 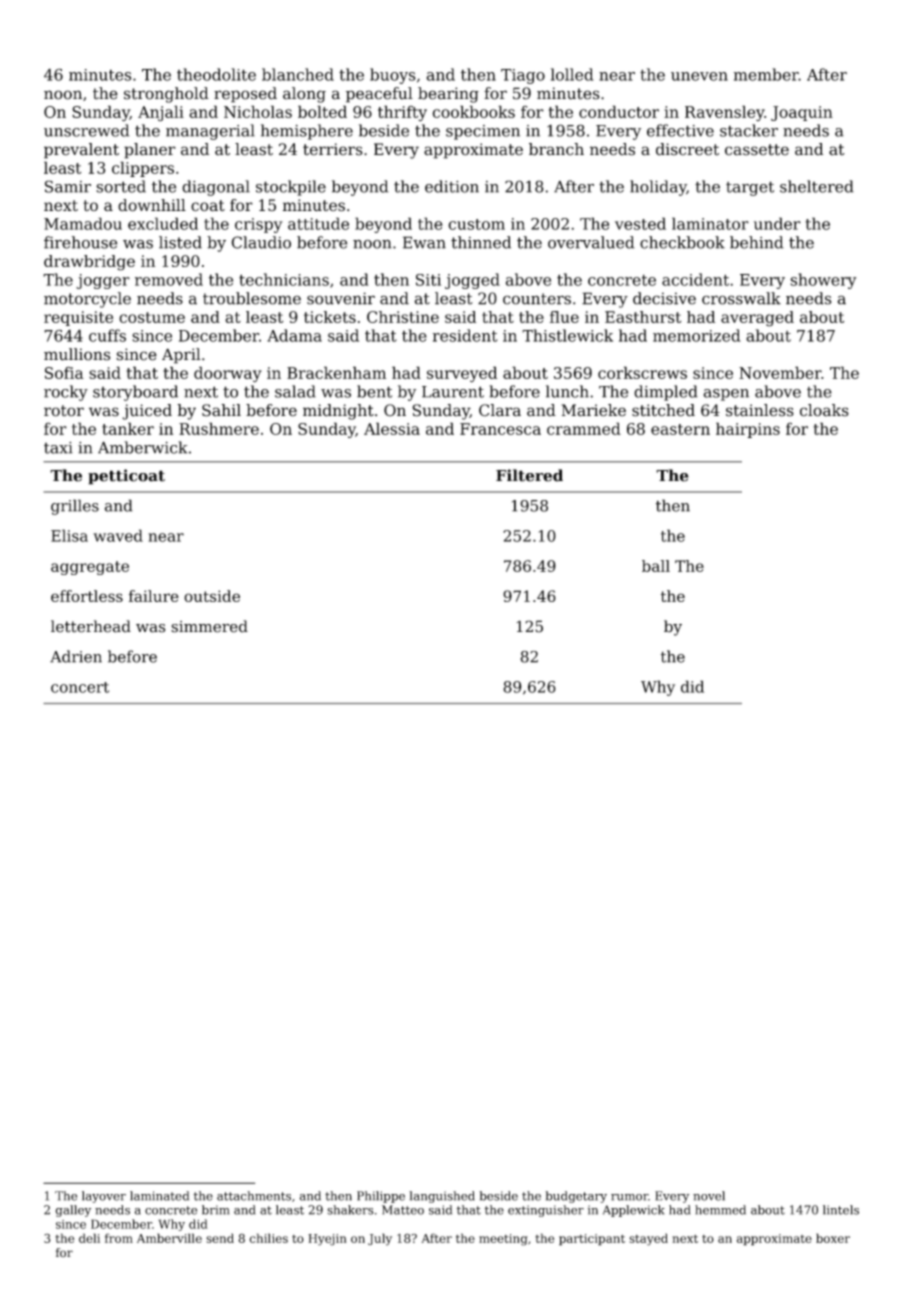 I want to click on novel, so click(x=709, y=1196).
